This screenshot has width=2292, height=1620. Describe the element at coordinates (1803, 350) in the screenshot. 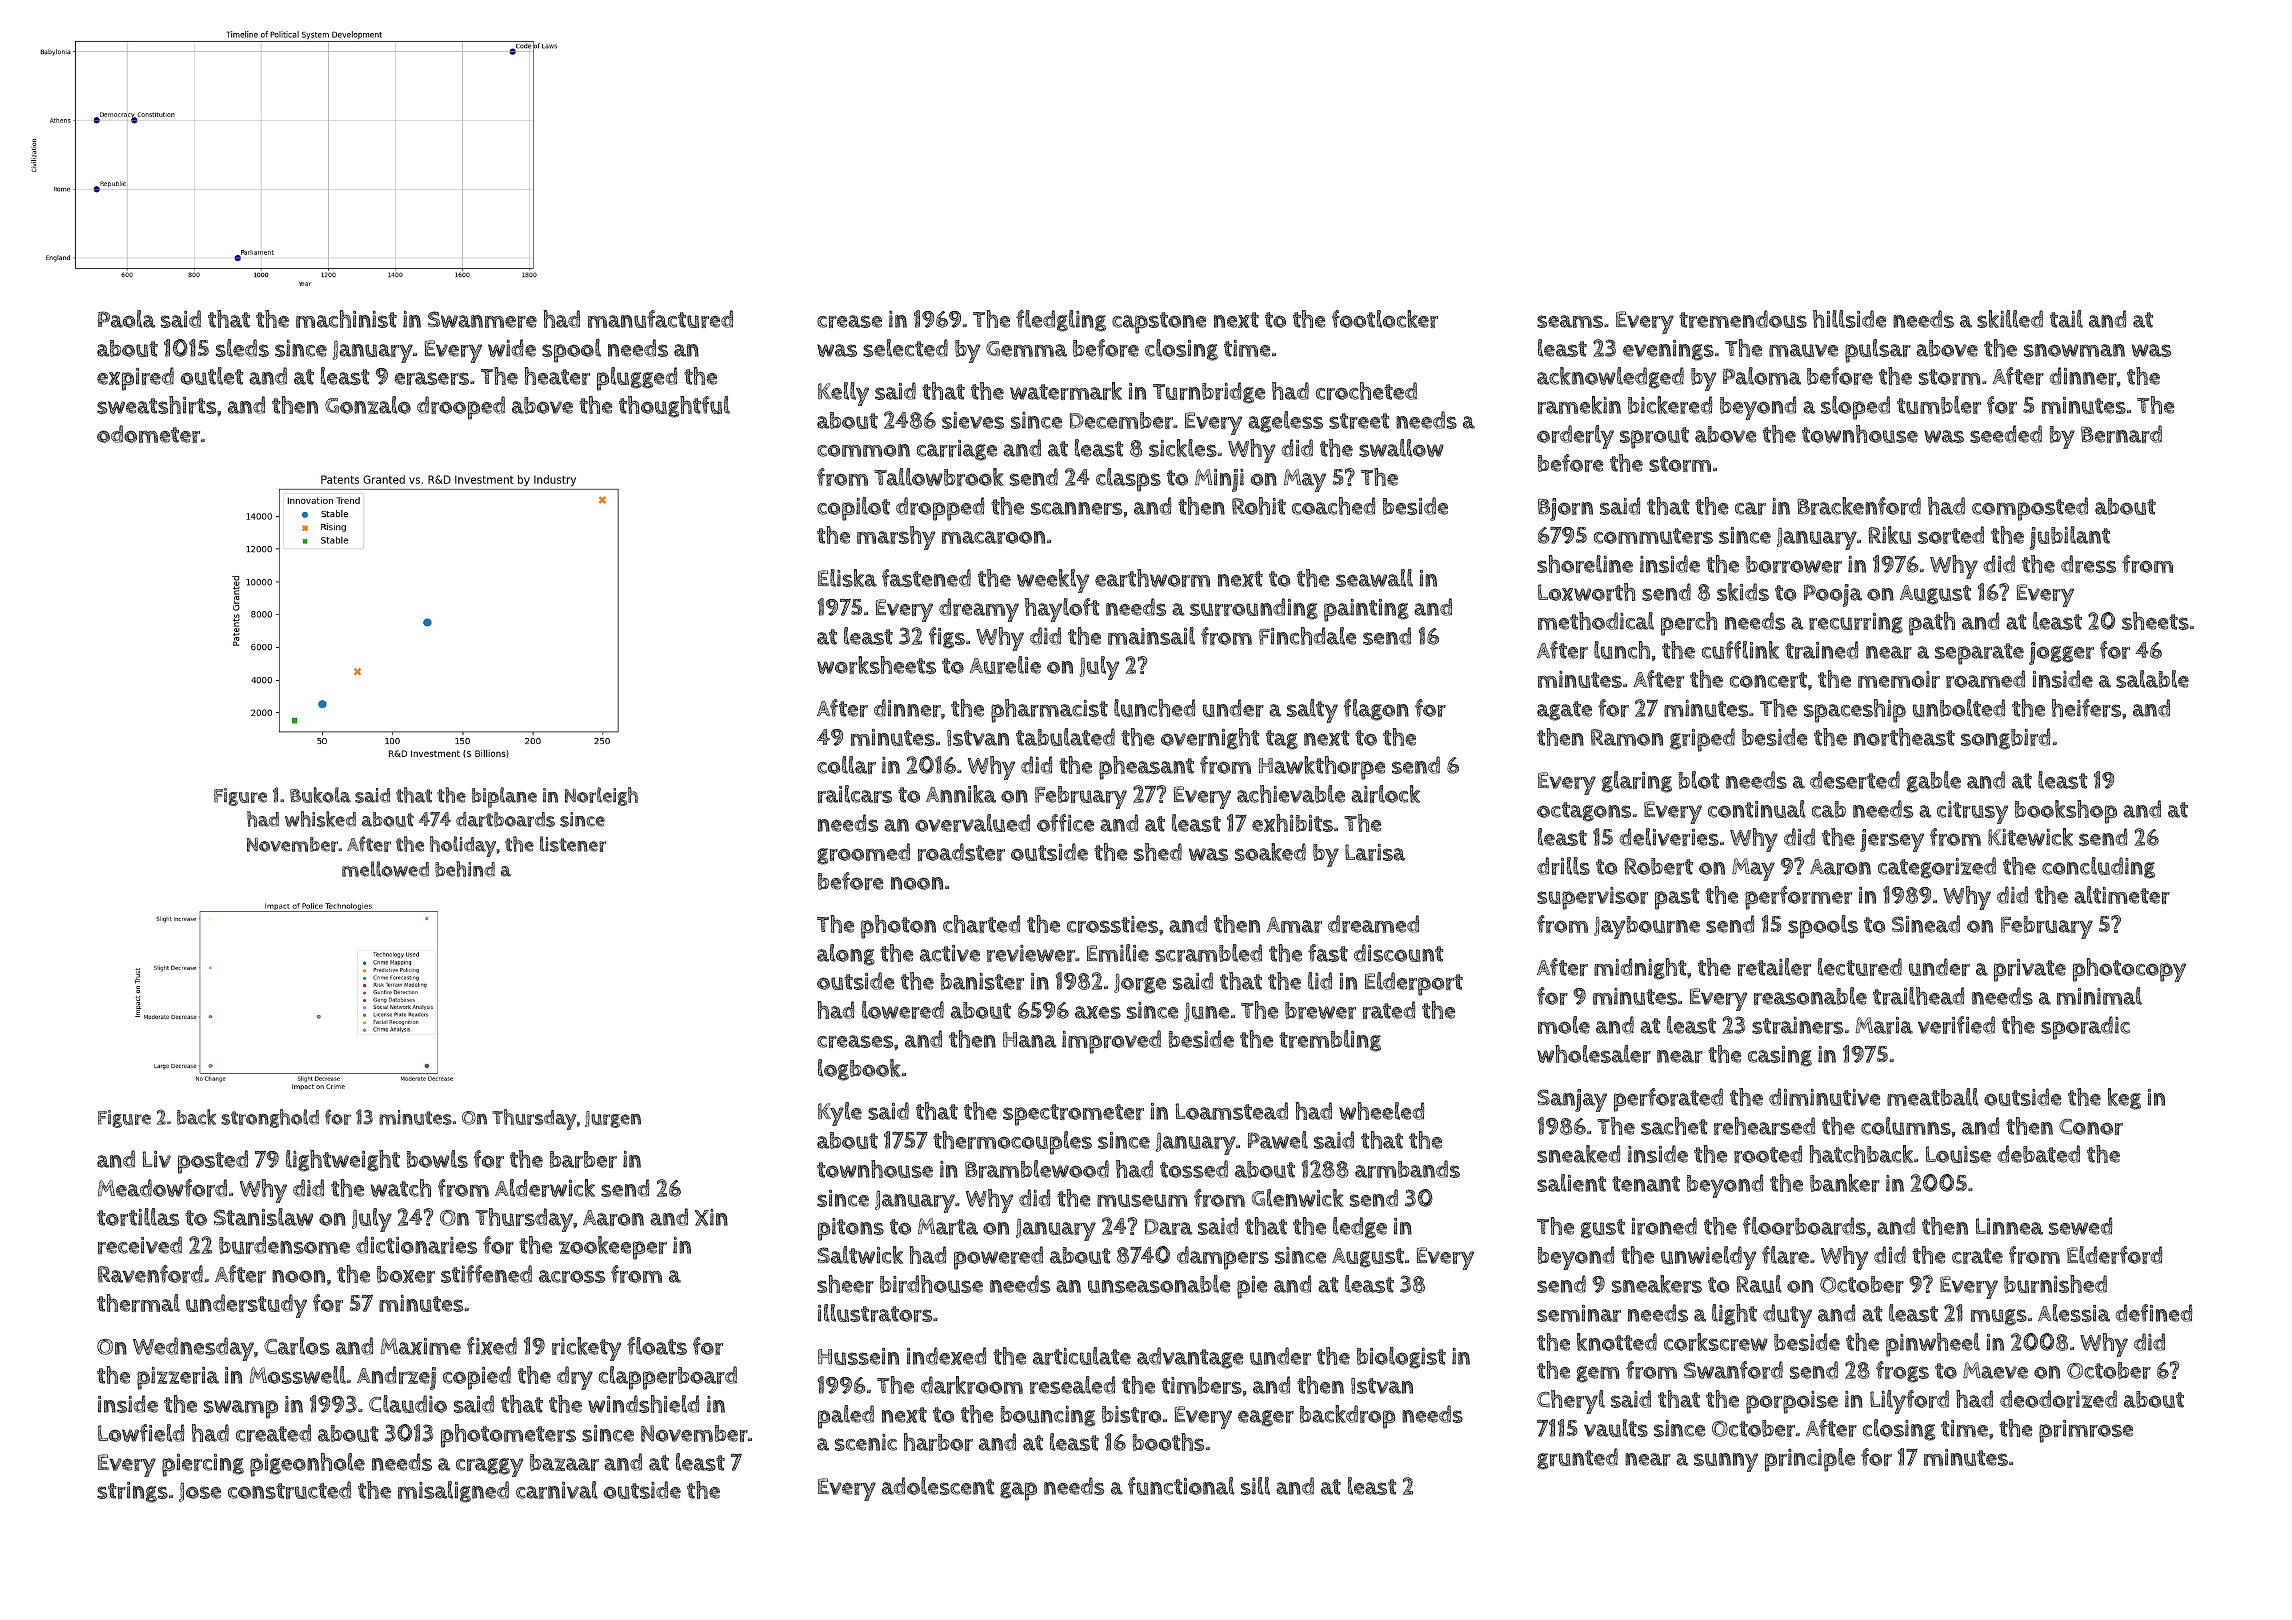

I see `mauve` at that location.
